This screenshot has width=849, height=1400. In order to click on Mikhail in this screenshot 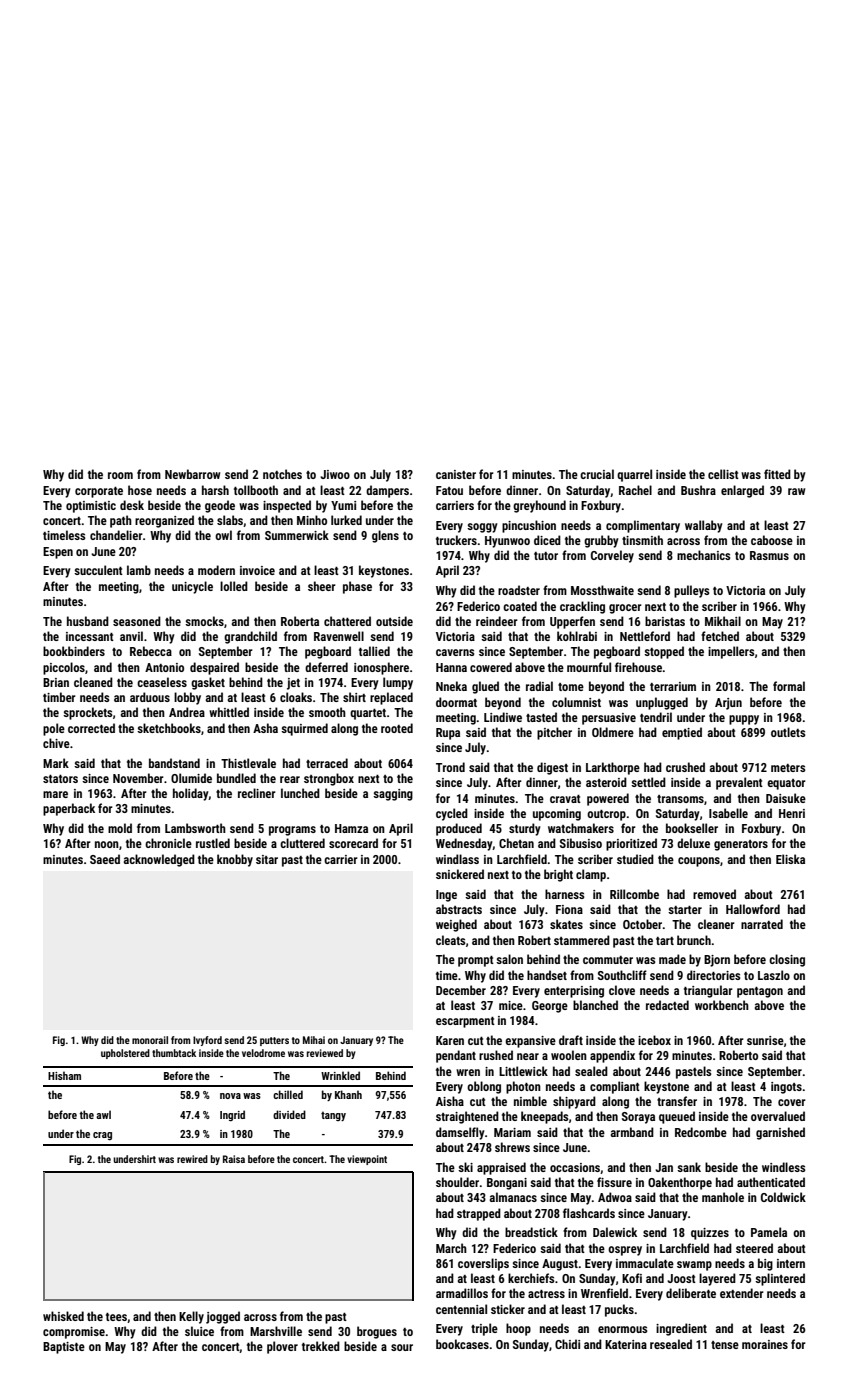, I will do `click(723, 621)`.
